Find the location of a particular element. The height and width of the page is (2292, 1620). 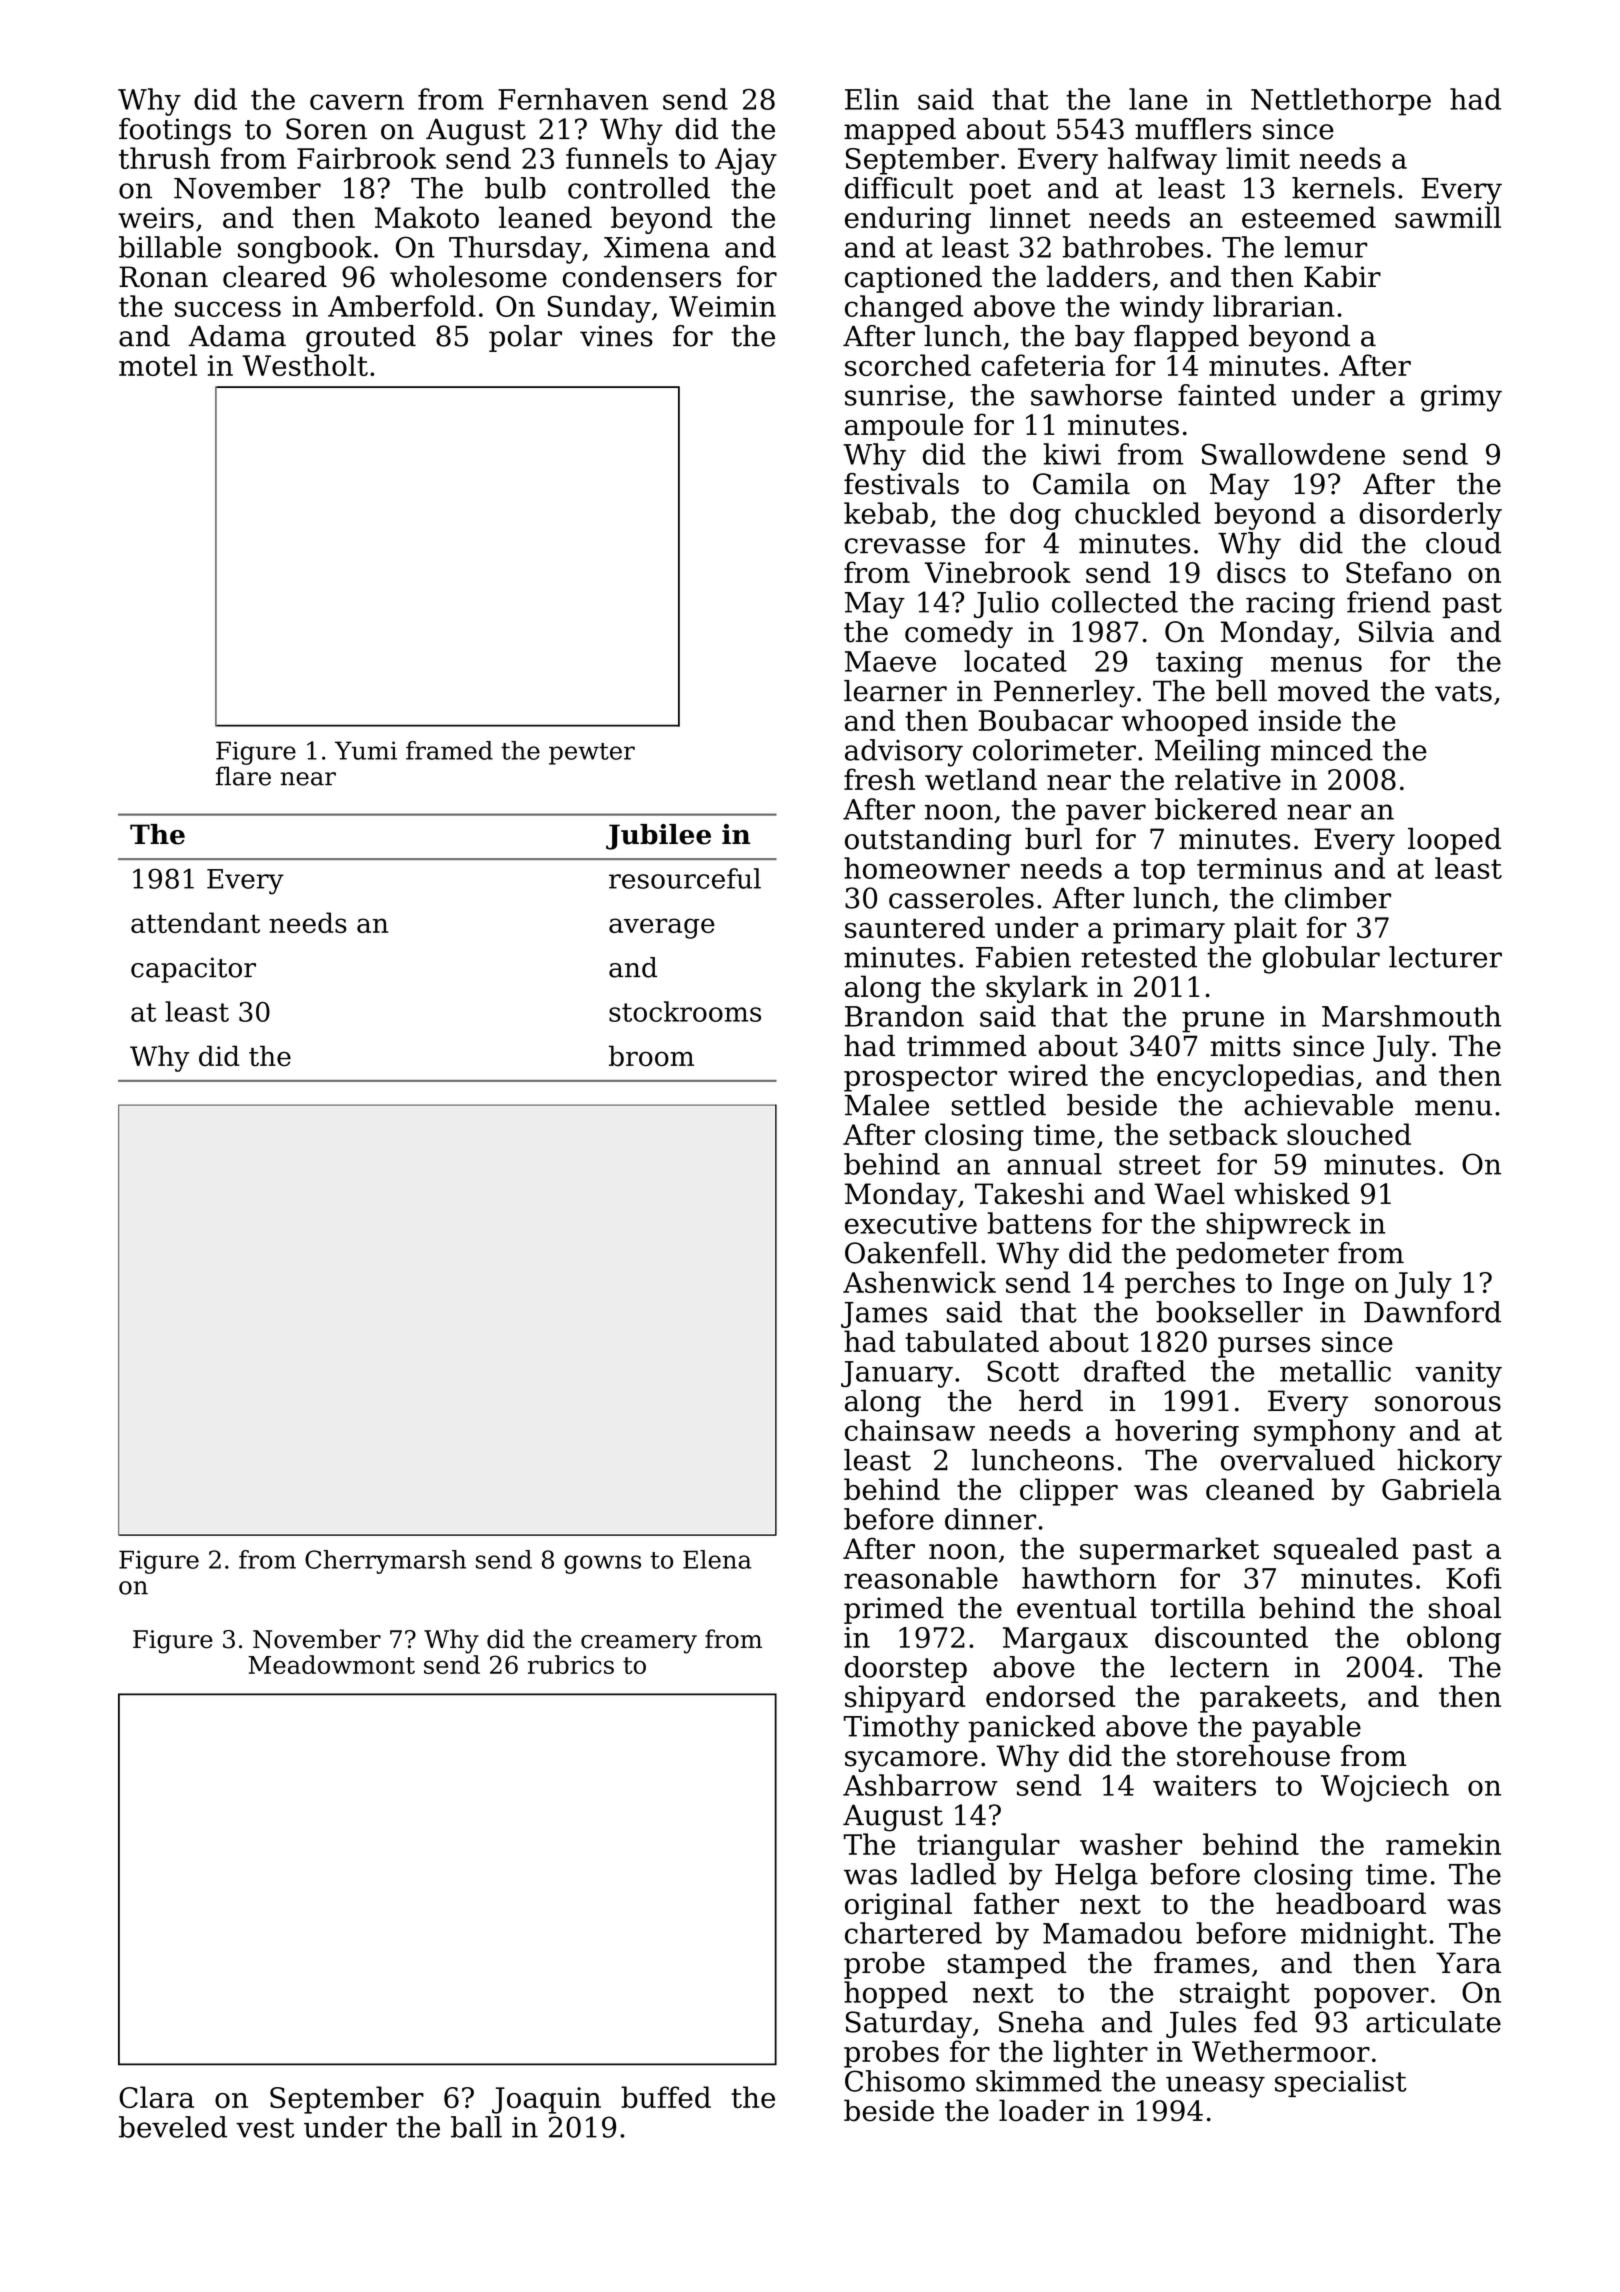

relative is located at coordinates (1228, 779).
